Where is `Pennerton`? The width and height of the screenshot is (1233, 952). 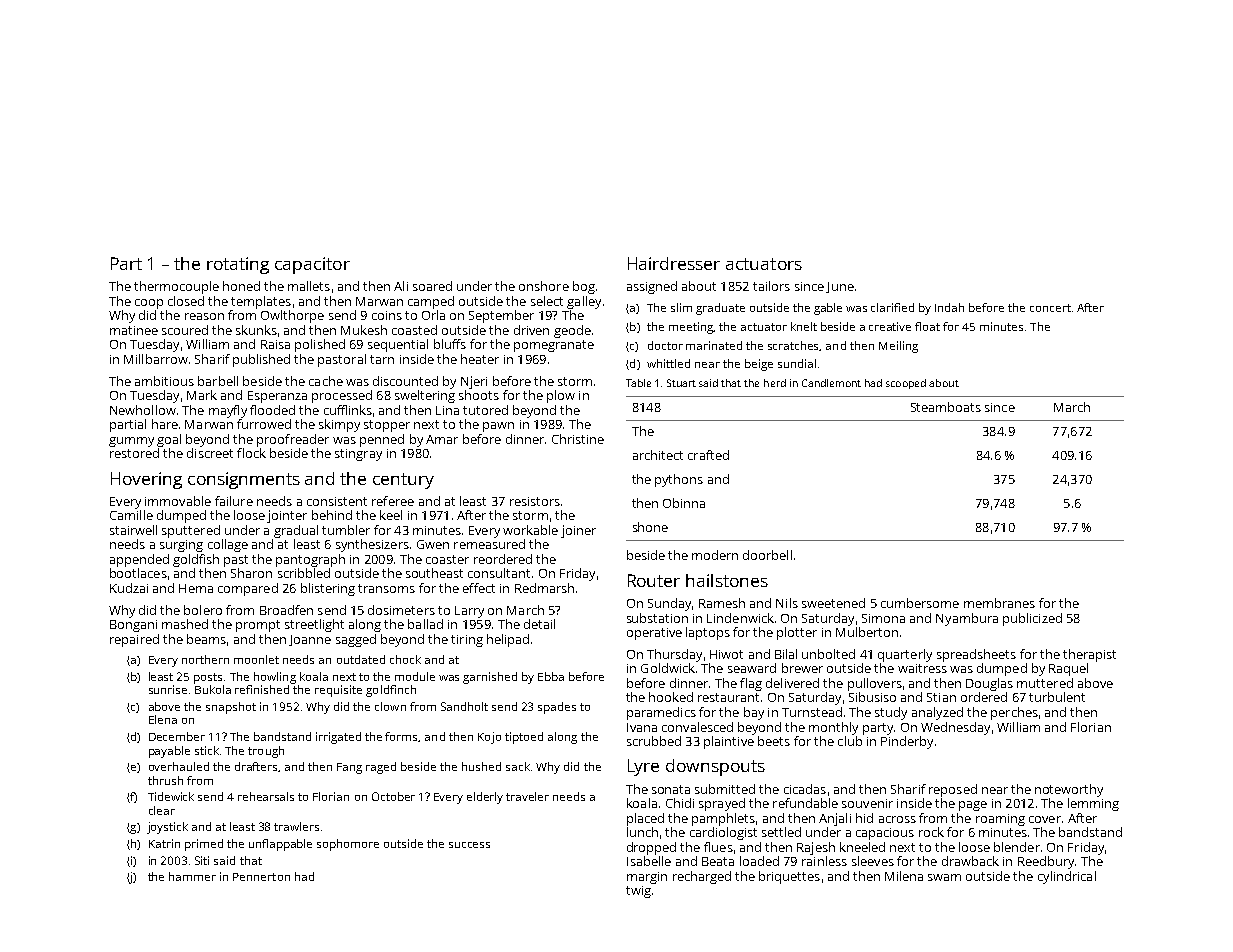
Pennerton is located at coordinates (261, 877).
